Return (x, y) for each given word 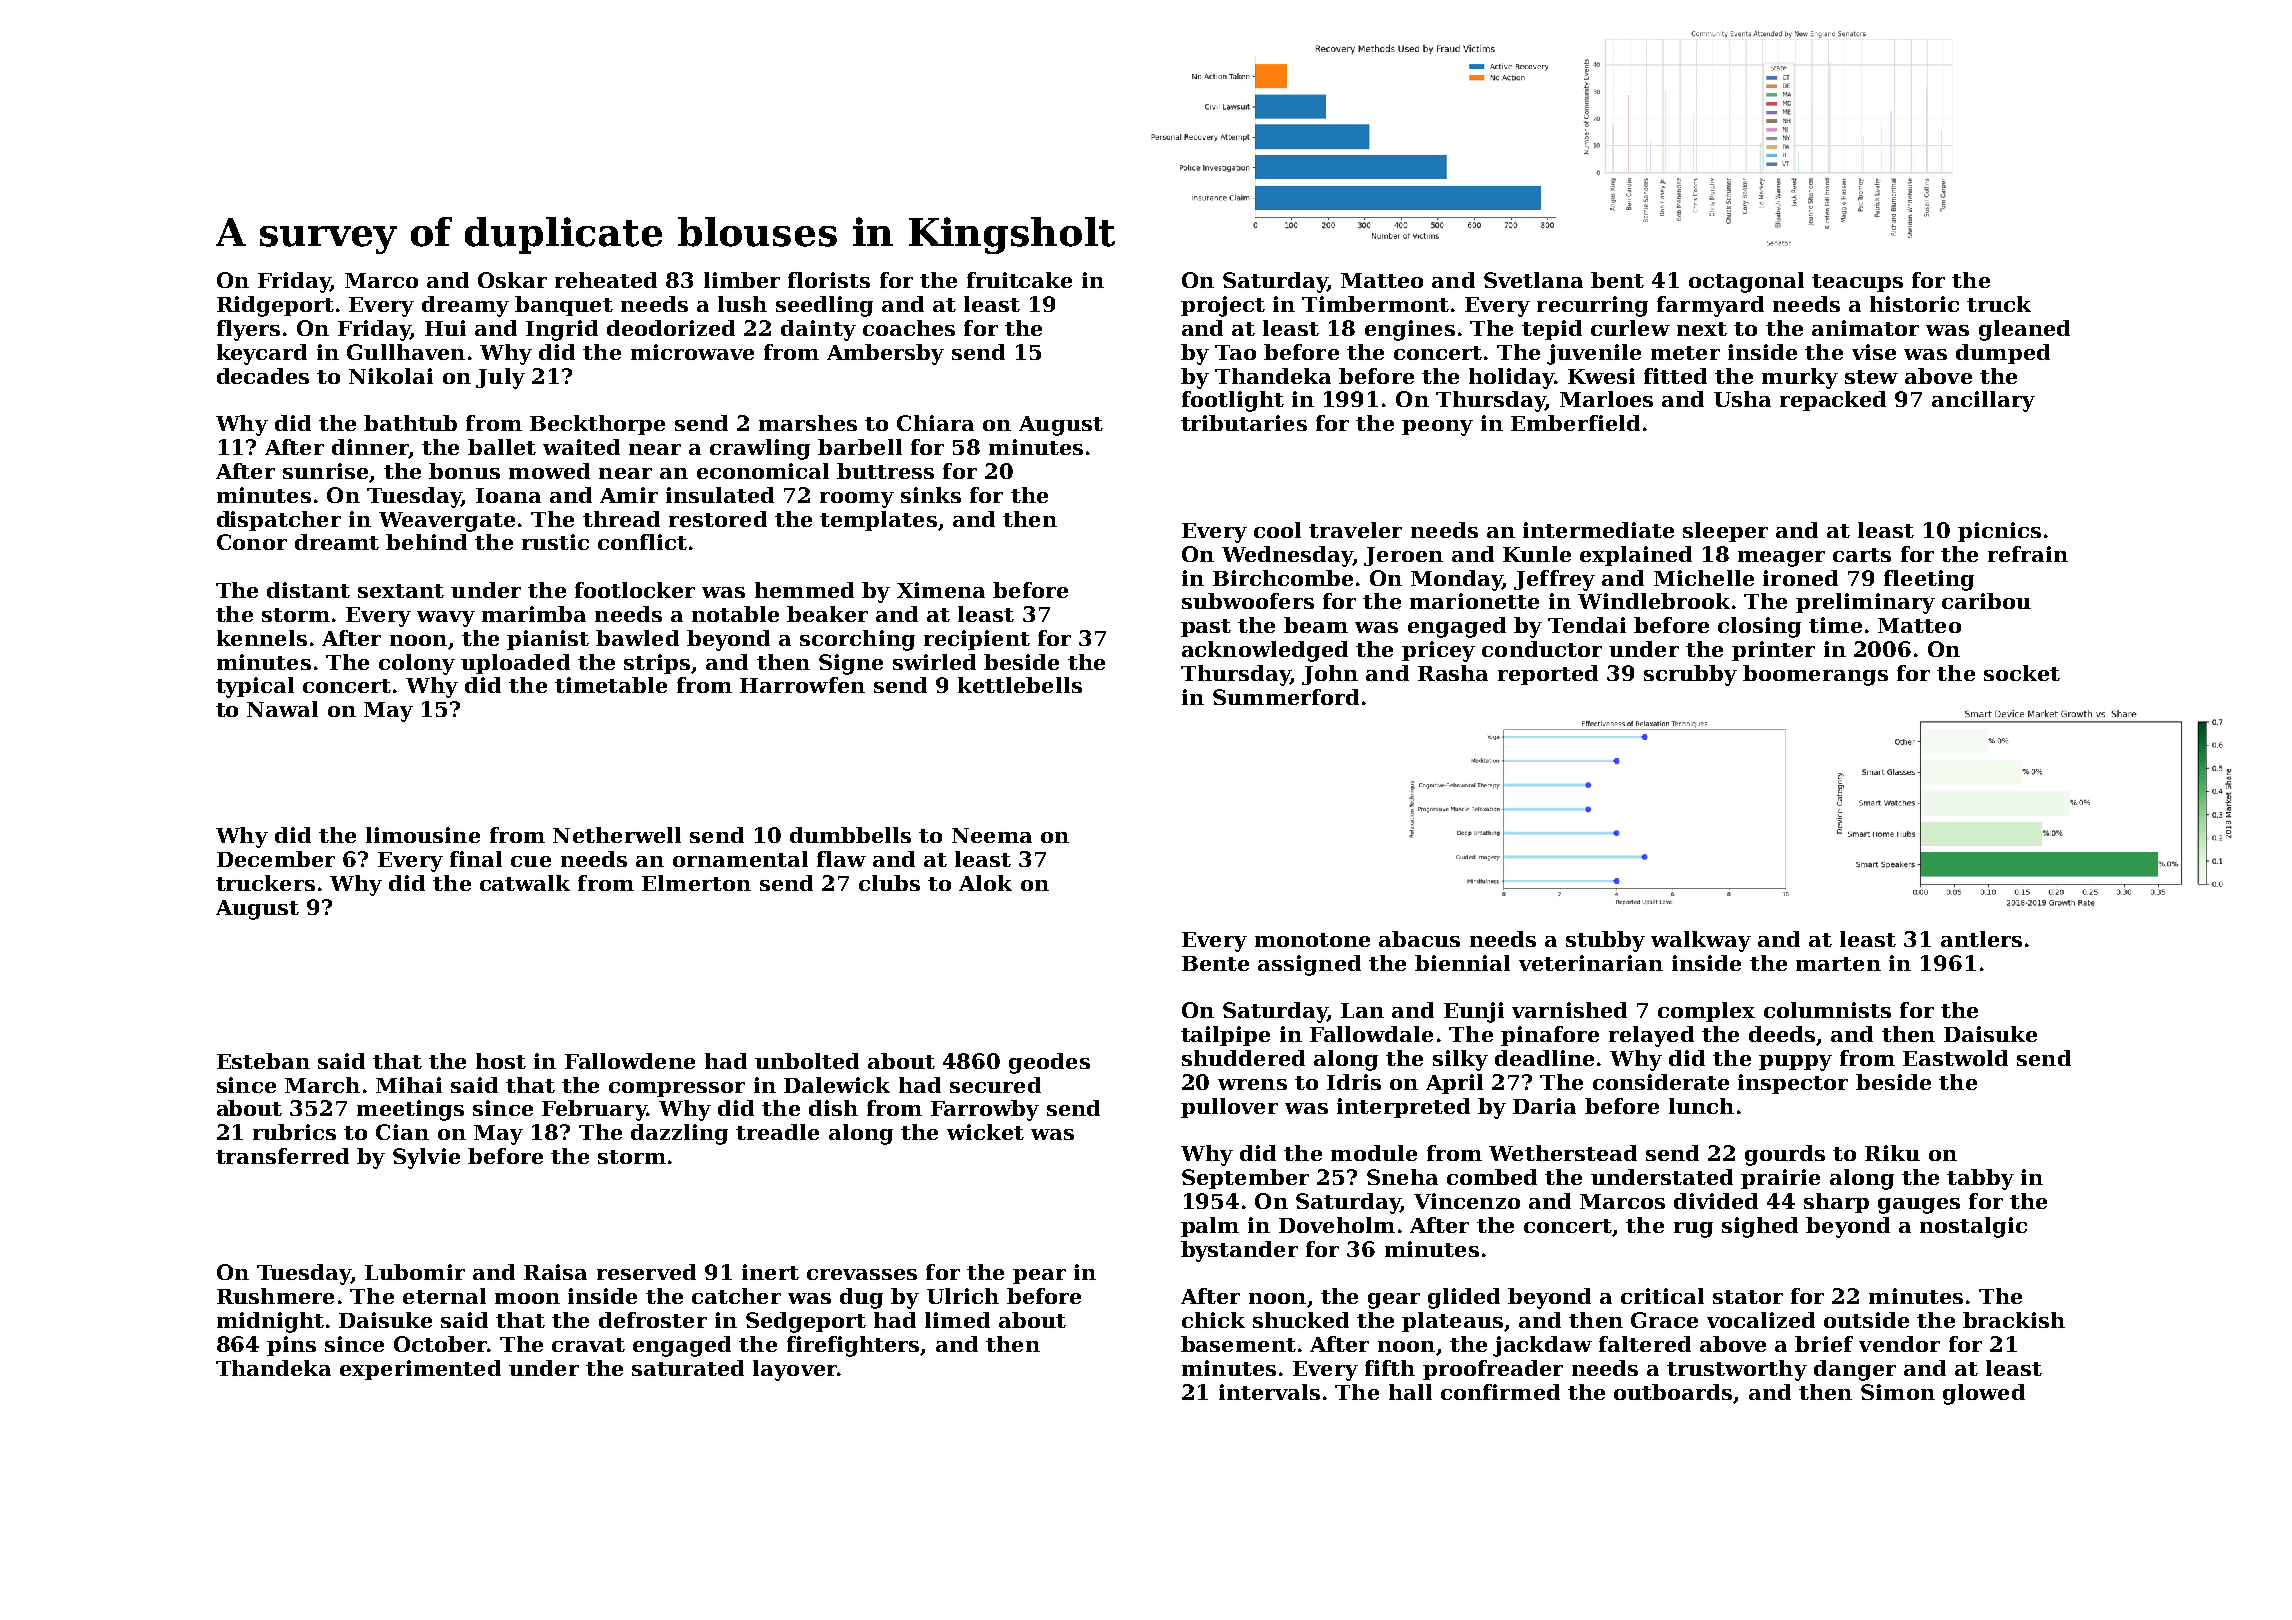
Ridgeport (275, 306)
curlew (1630, 328)
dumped (2003, 354)
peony (1437, 428)
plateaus (1452, 1322)
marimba (534, 614)
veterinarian (1591, 963)
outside (1866, 1320)
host (501, 1061)
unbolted (807, 1061)
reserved (646, 1272)
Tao (1235, 352)
